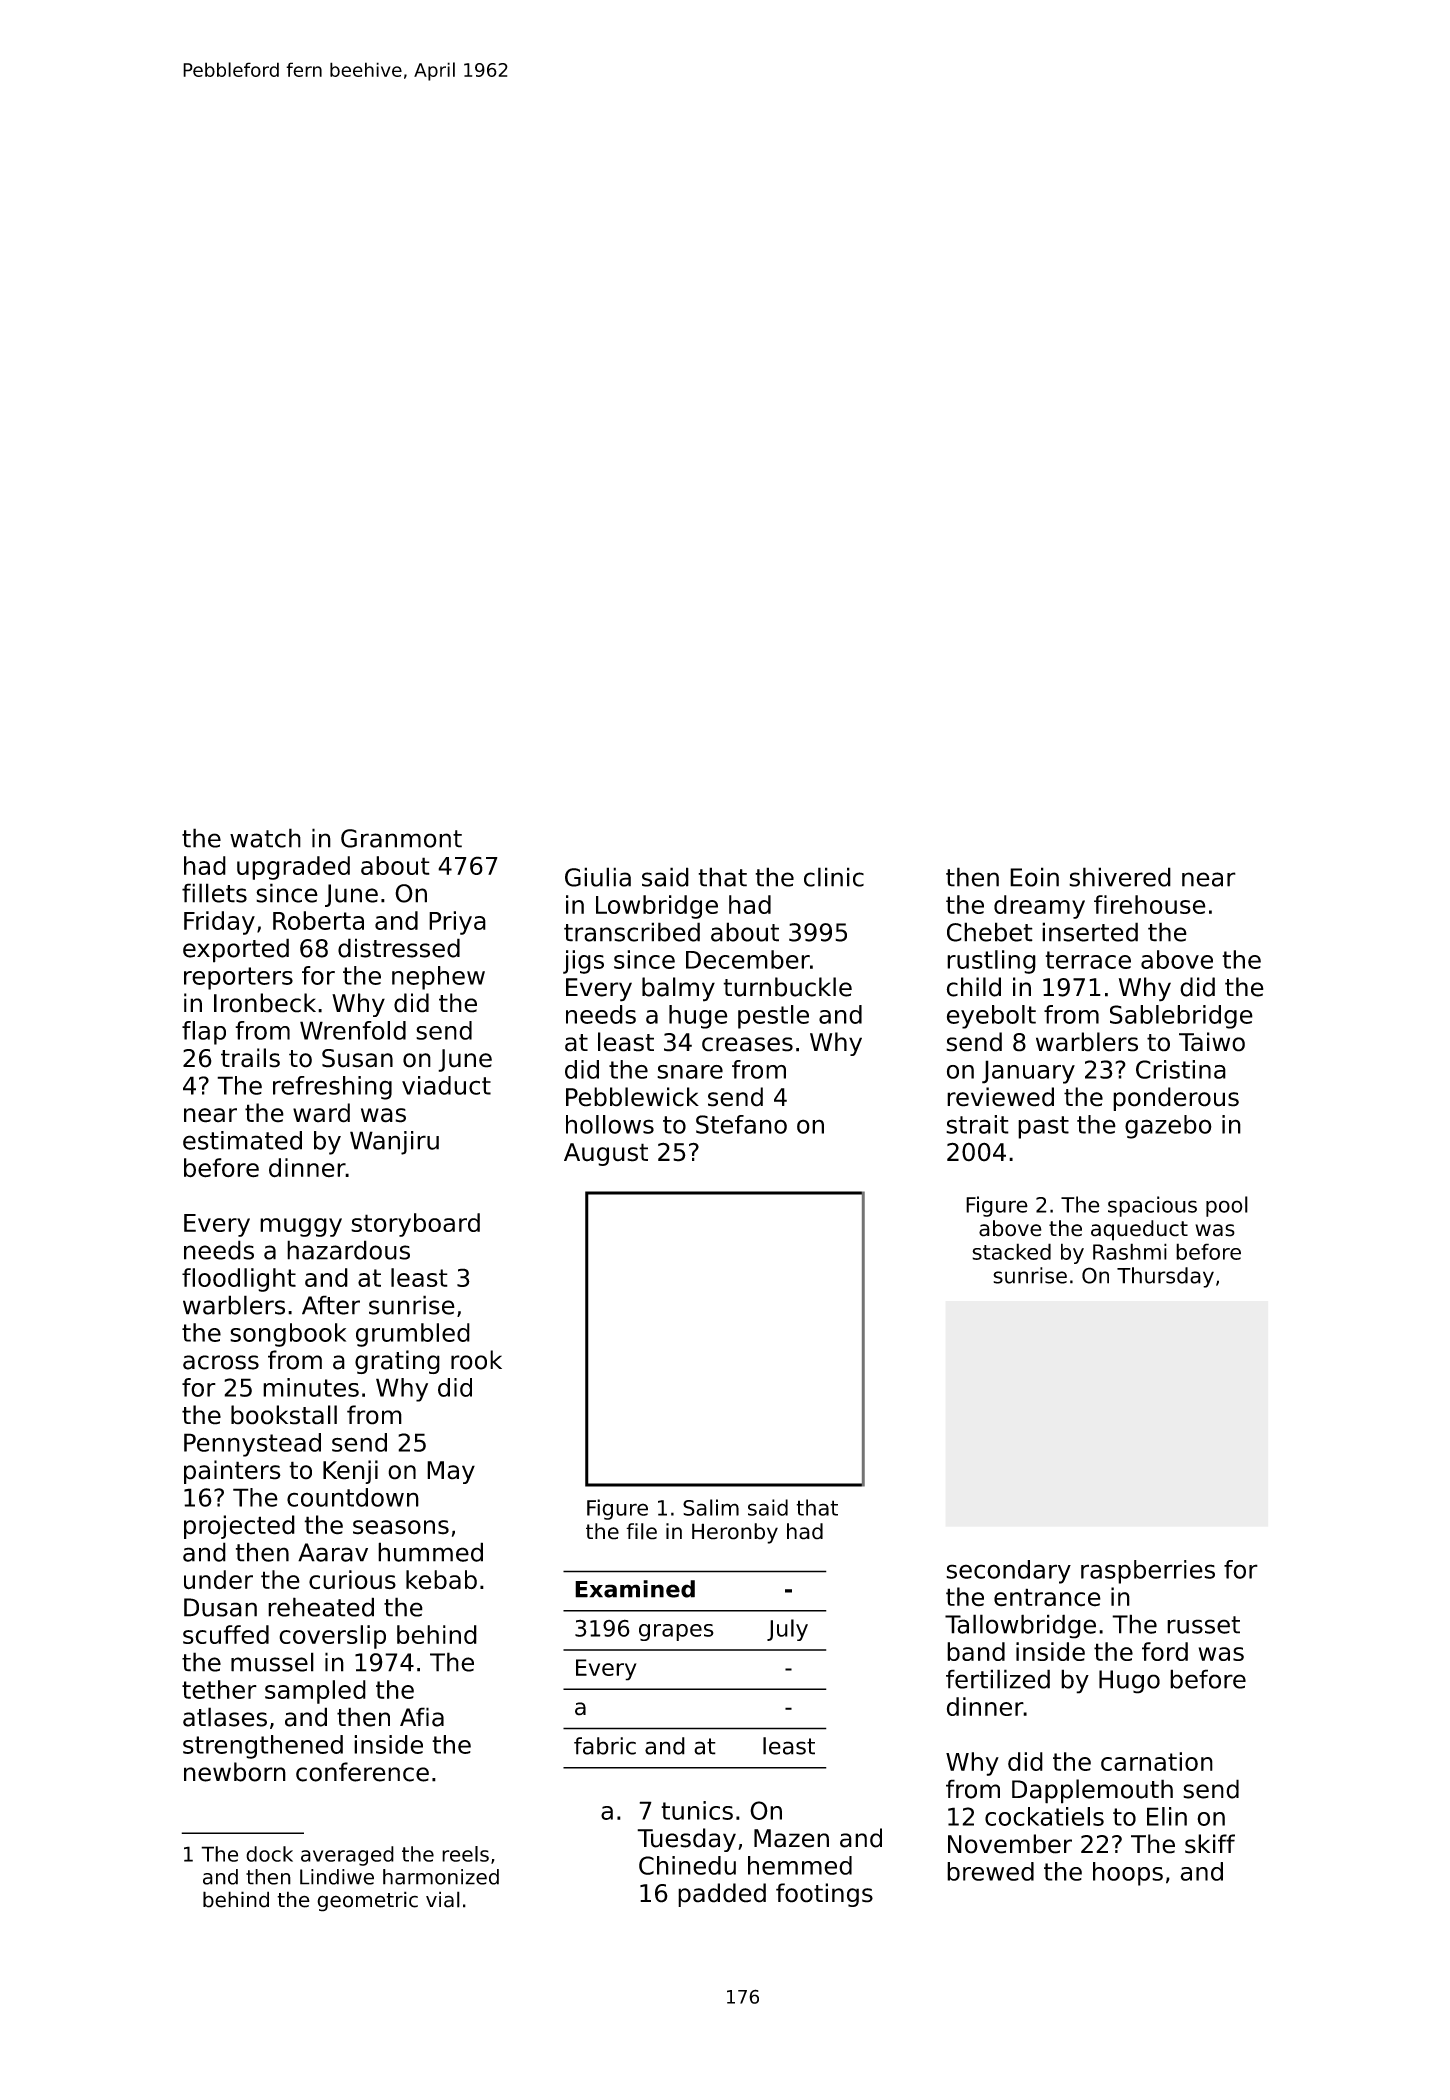 This screenshot has height=2100, width=1450. What do you see at coordinates (399, 948) in the screenshot?
I see `distressed` at bounding box center [399, 948].
